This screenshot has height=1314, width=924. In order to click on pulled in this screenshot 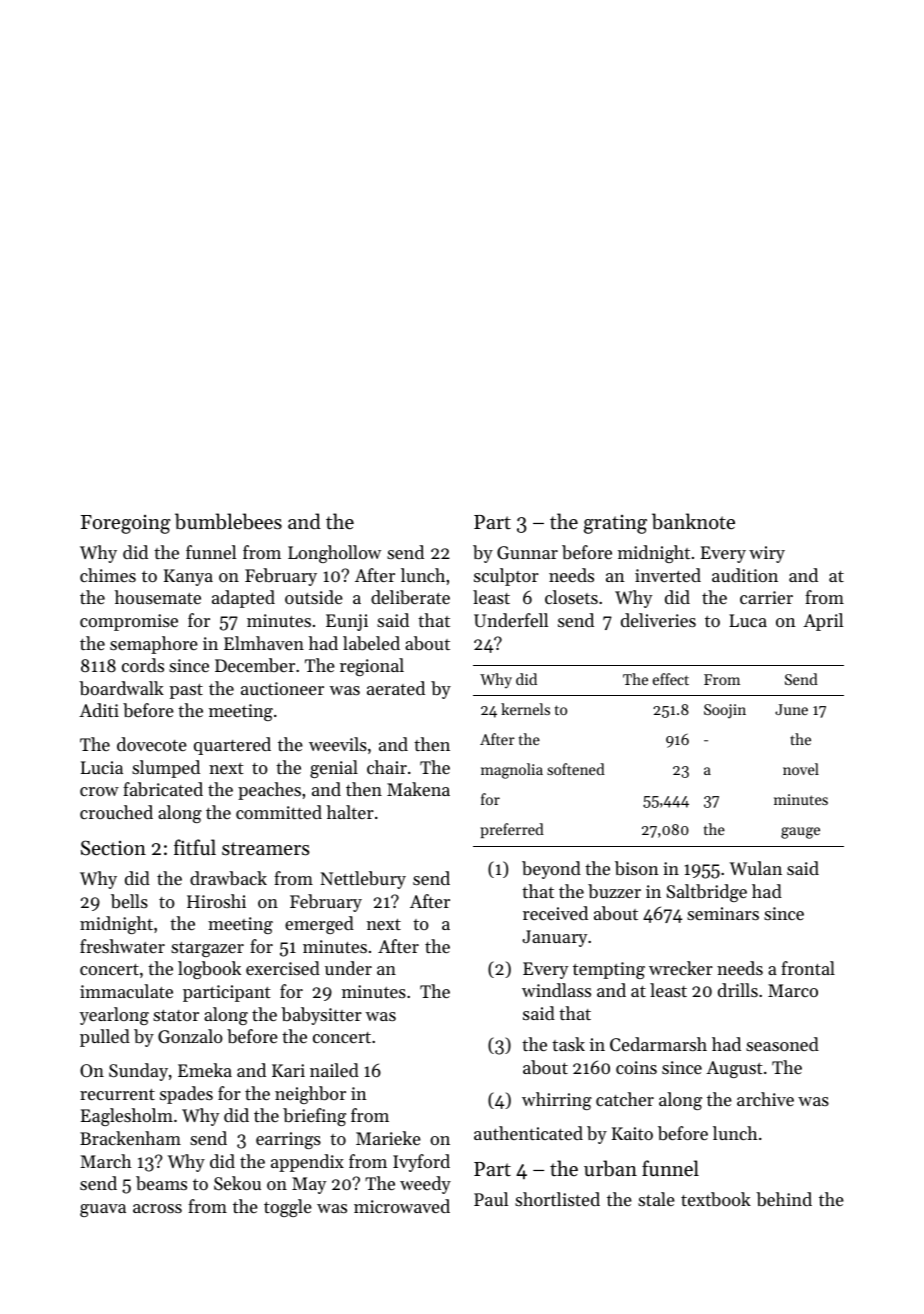, I will do `click(105, 1038)`.
